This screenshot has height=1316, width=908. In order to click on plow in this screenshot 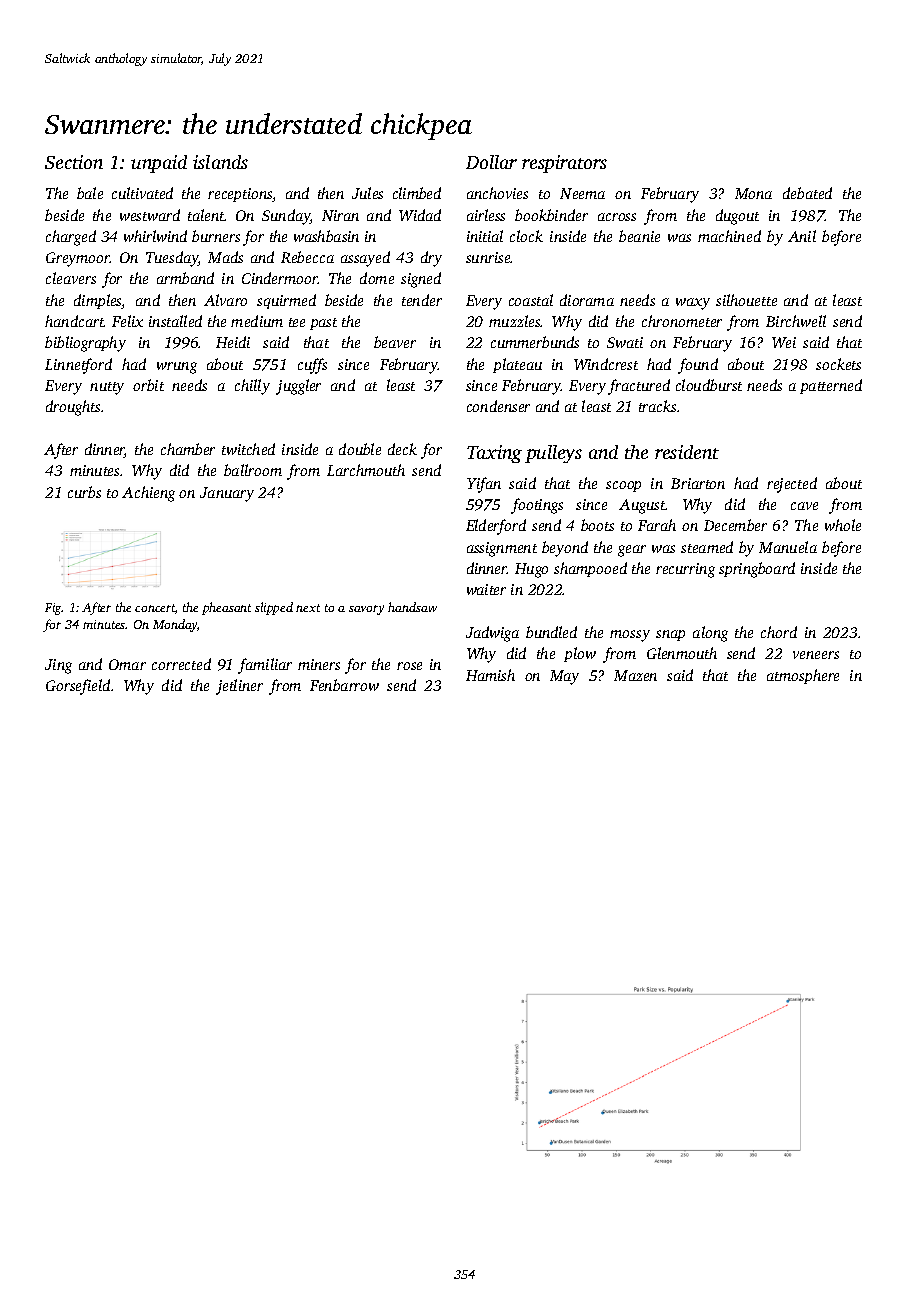, I will do `click(580, 654)`.
